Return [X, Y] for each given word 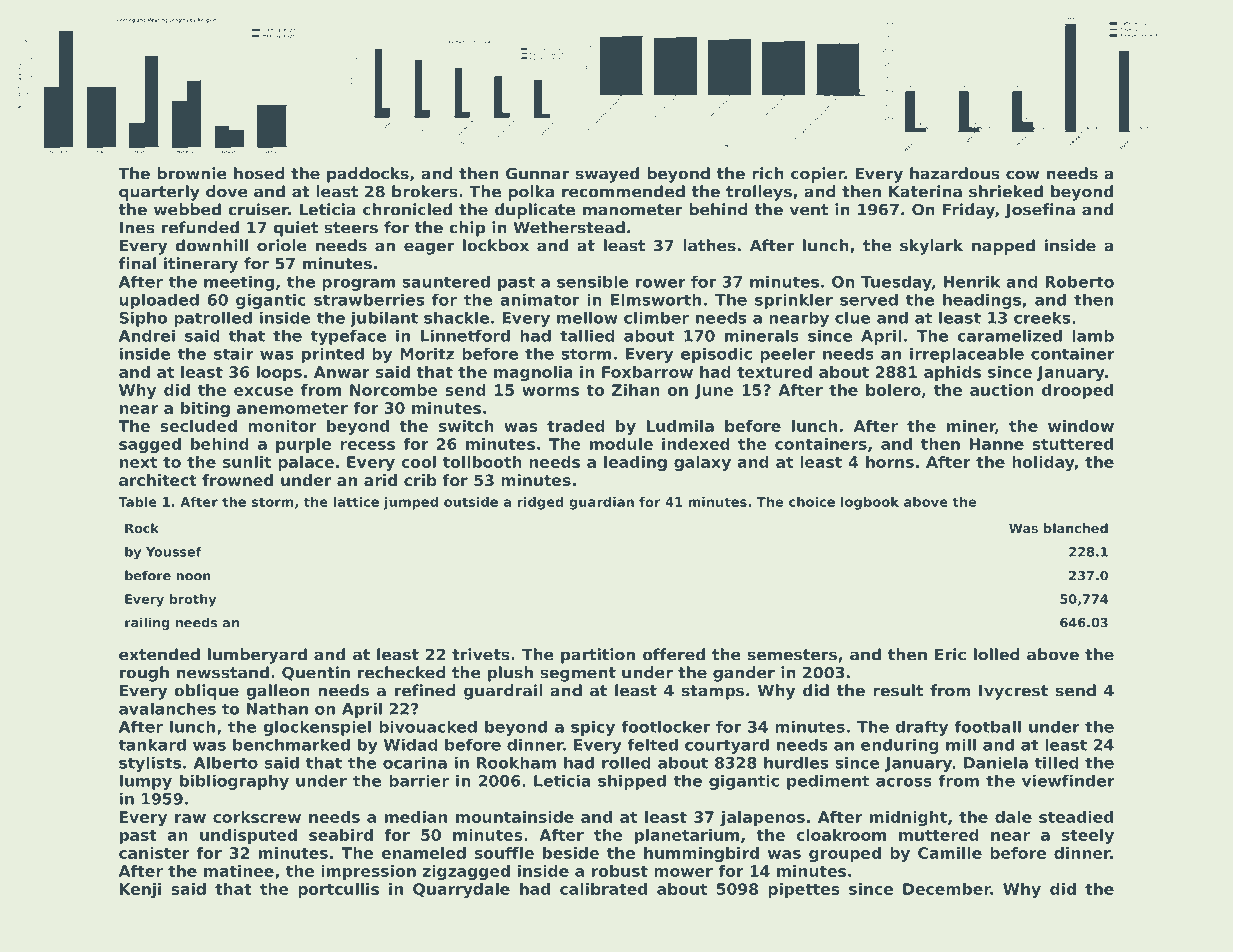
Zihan [636, 390]
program [358, 285]
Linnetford [465, 335]
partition [598, 656]
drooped [1077, 391]
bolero [893, 390]
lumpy [146, 782]
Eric [950, 654]
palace [306, 463]
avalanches [167, 708]
